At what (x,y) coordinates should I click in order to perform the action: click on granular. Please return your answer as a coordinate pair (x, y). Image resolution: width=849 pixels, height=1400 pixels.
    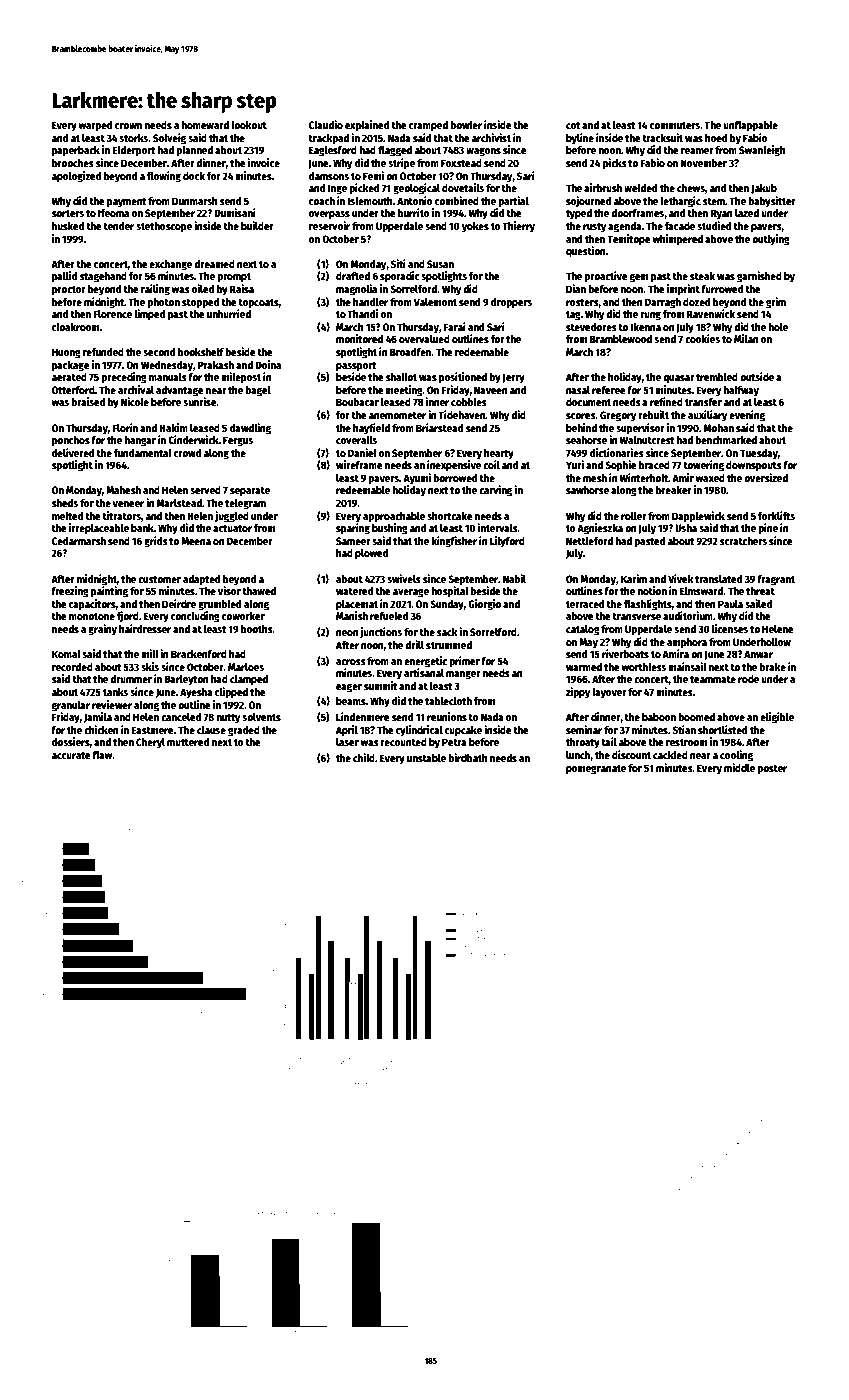
    Looking at the image, I should click on (71, 706).
